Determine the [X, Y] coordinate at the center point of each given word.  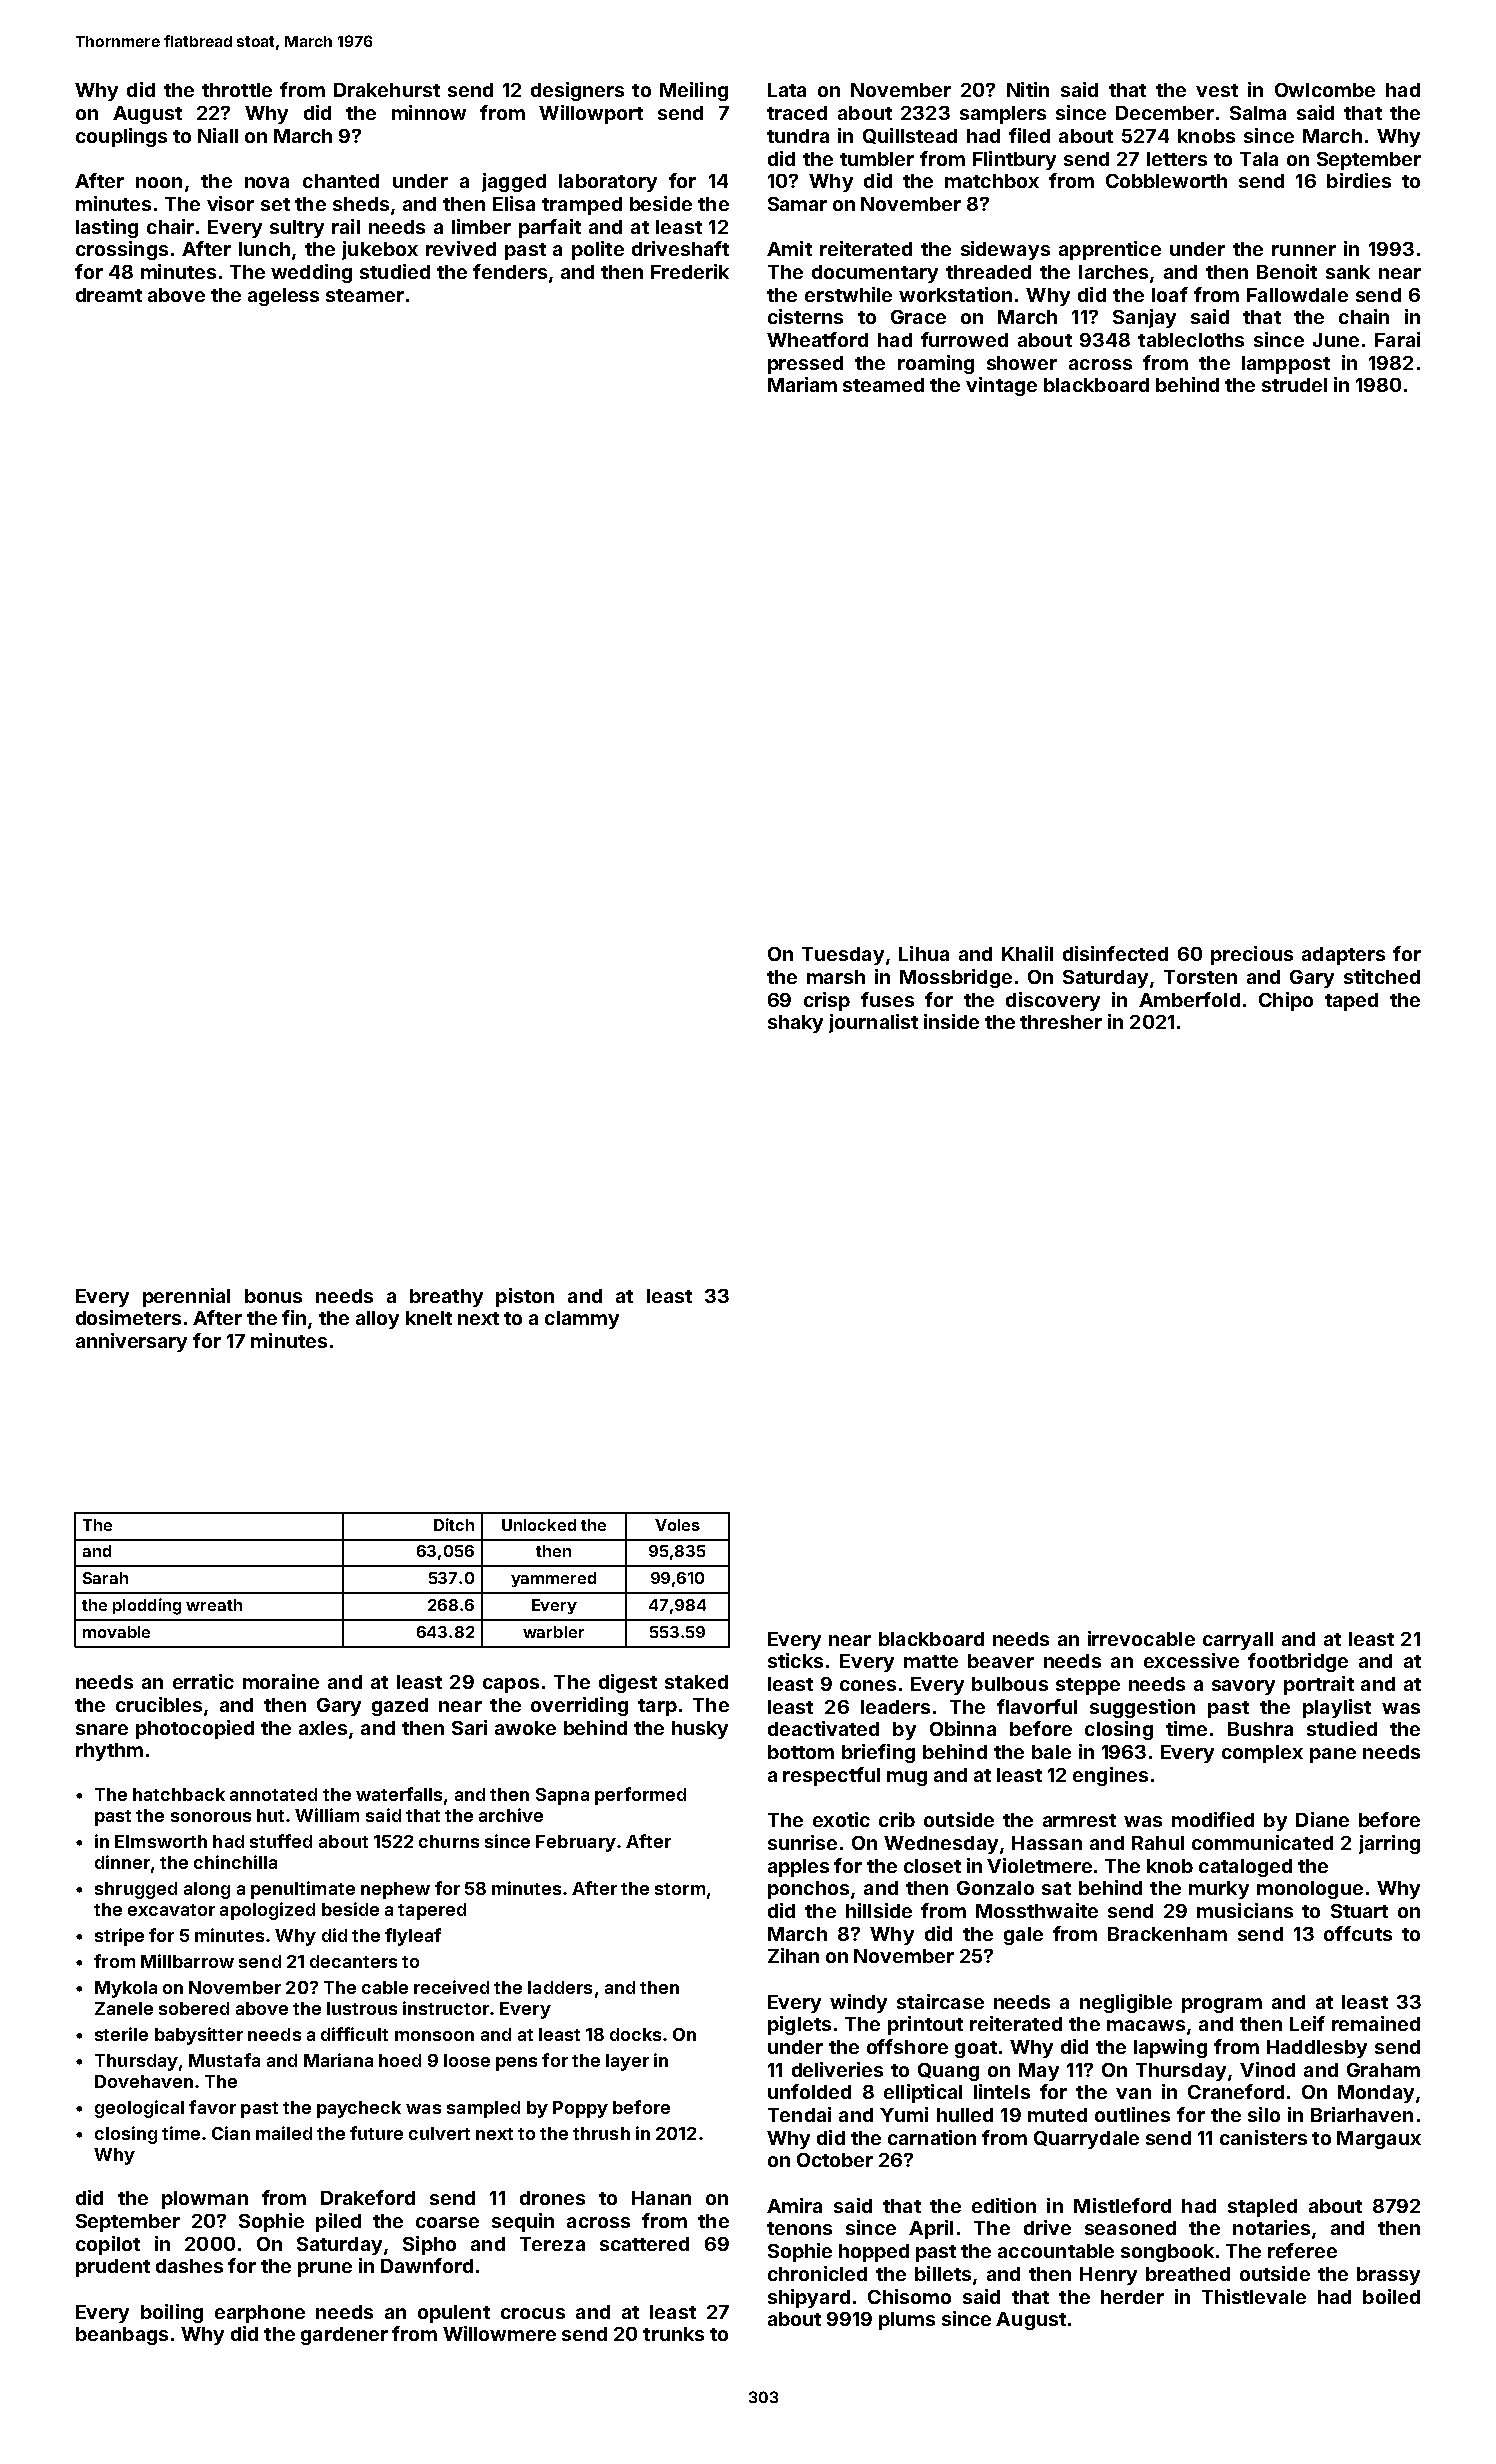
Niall [218, 135]
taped [1351, 1002]
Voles [677, 1525]
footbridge [1298, 1662]
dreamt [109, 295]
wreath [214, 1605]
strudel [1294, 385]
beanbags [122, 2336]
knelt [429, 1318]
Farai [1397, 339]
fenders [510, 271]
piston [525, 1297]
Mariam [802, 384]
